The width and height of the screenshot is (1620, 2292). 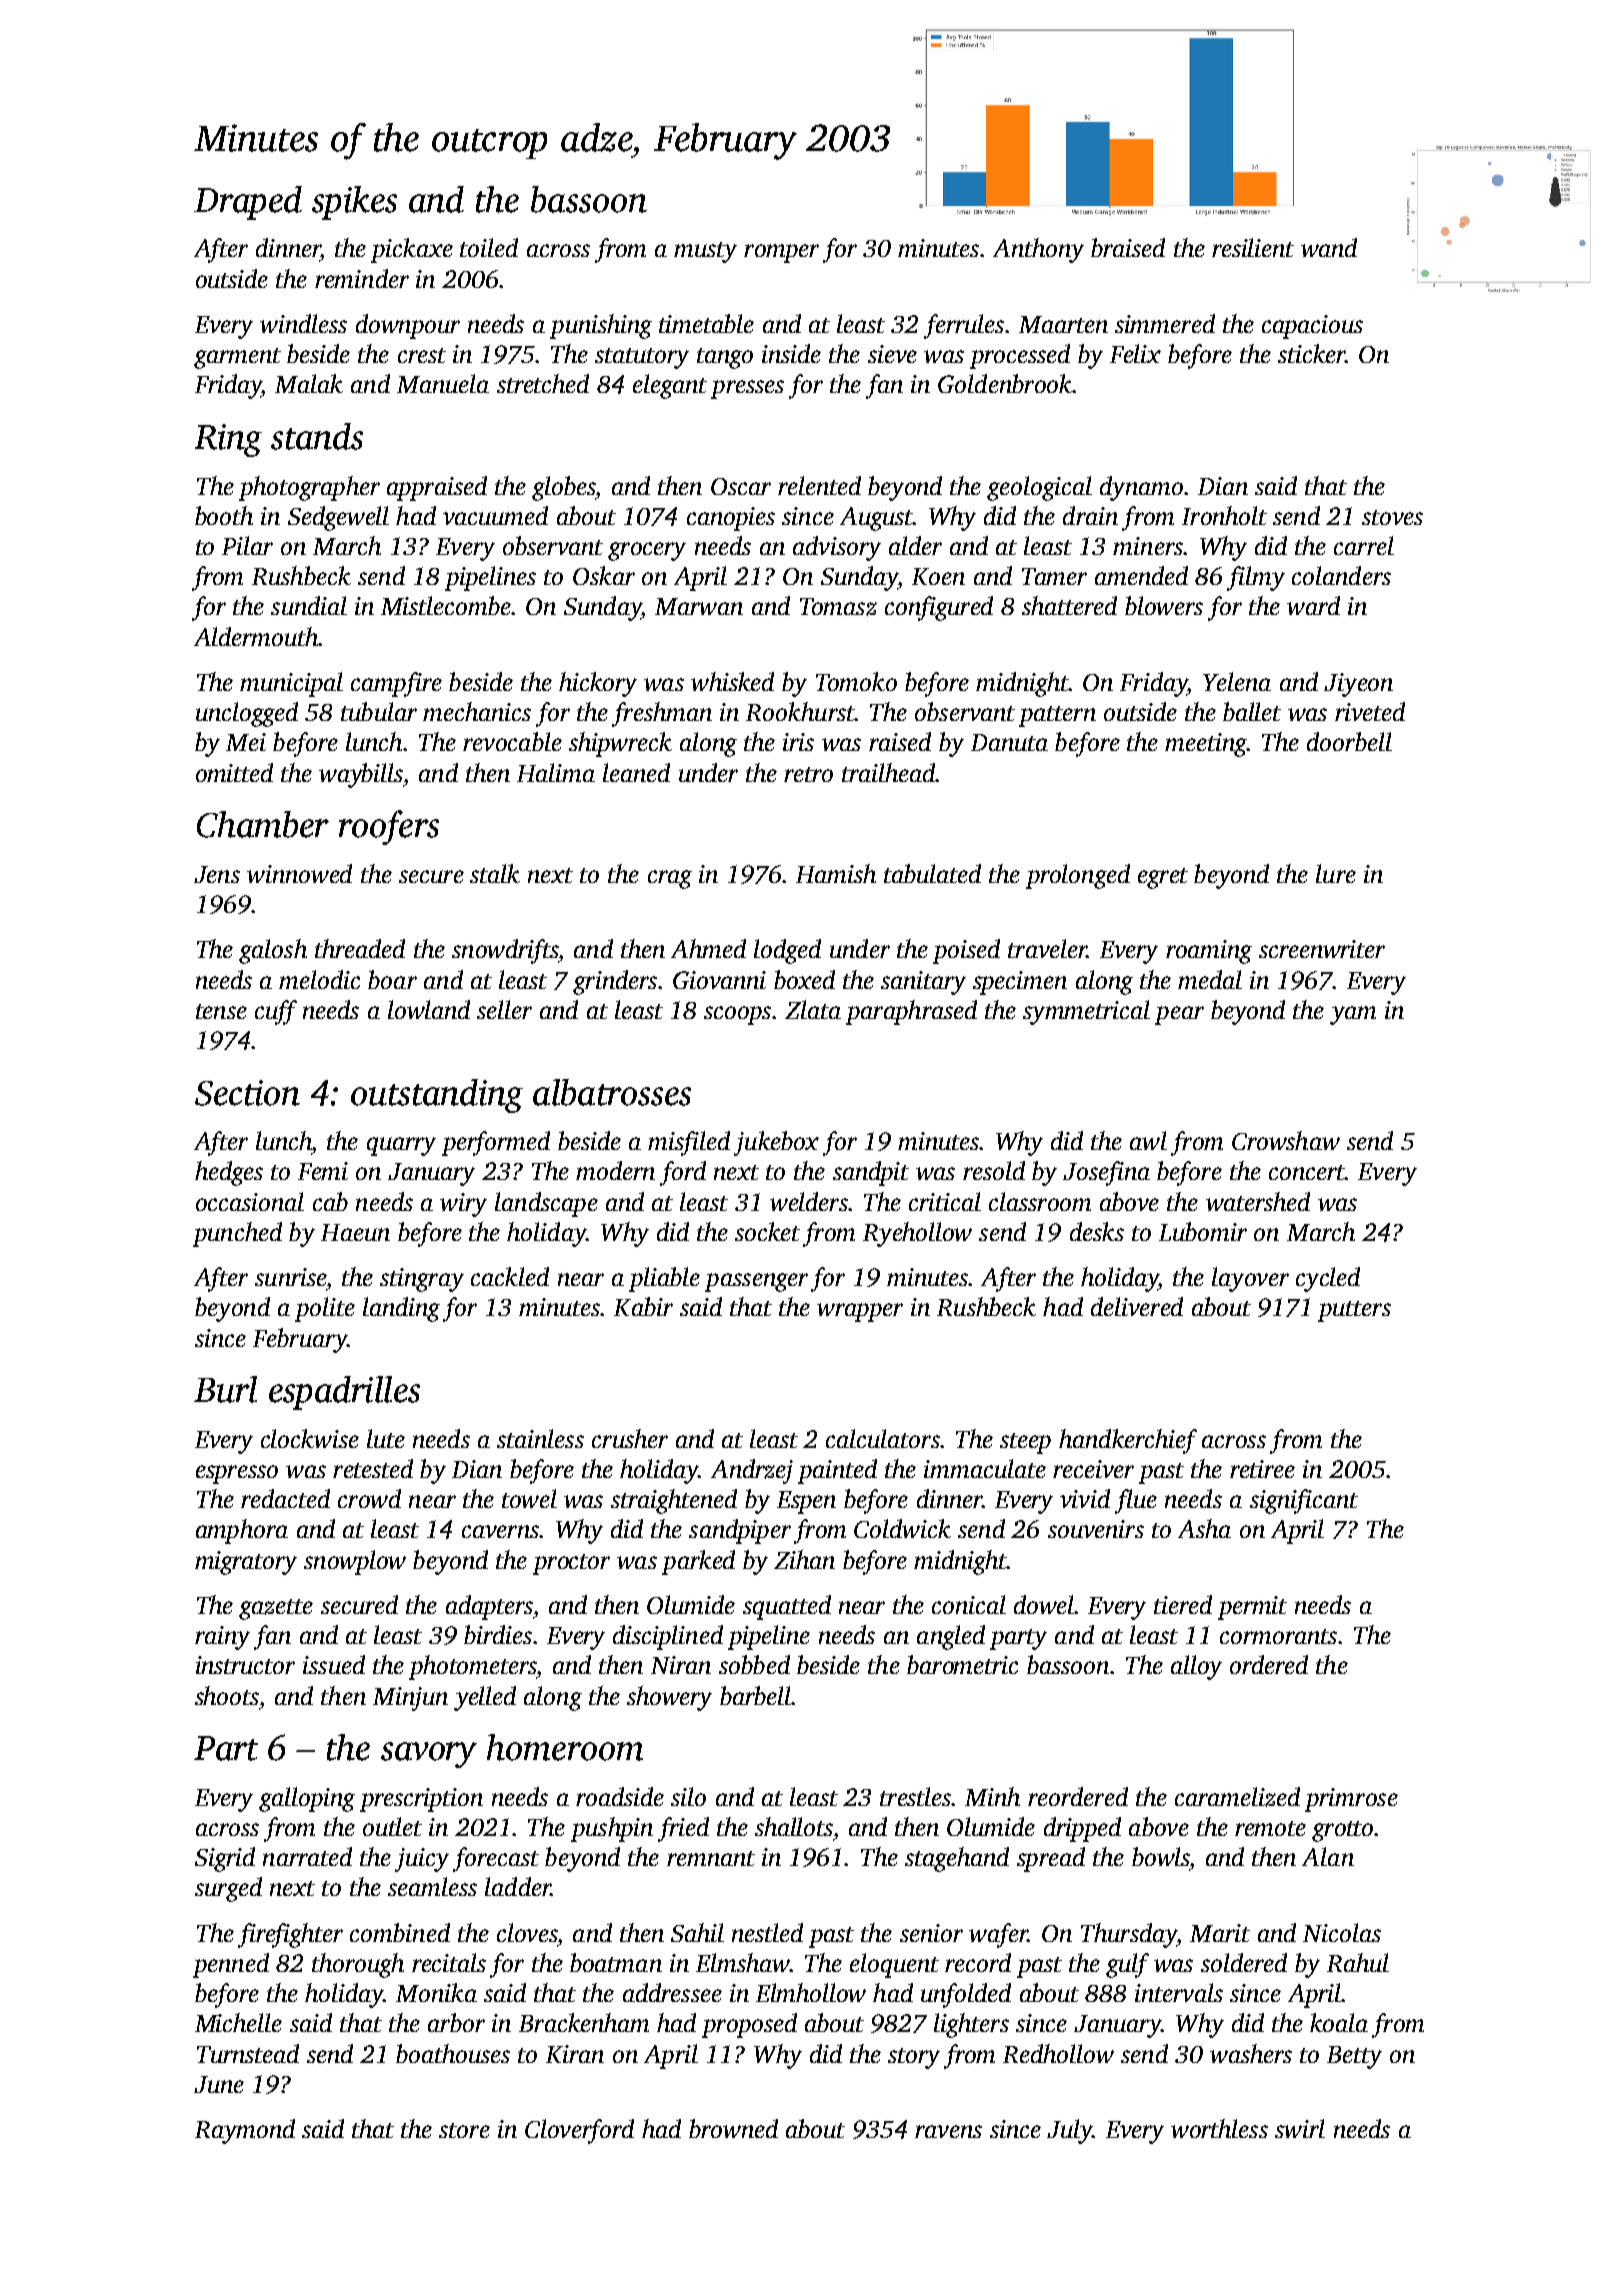 I want to click on pliable, so click(x=664, y=1279).
